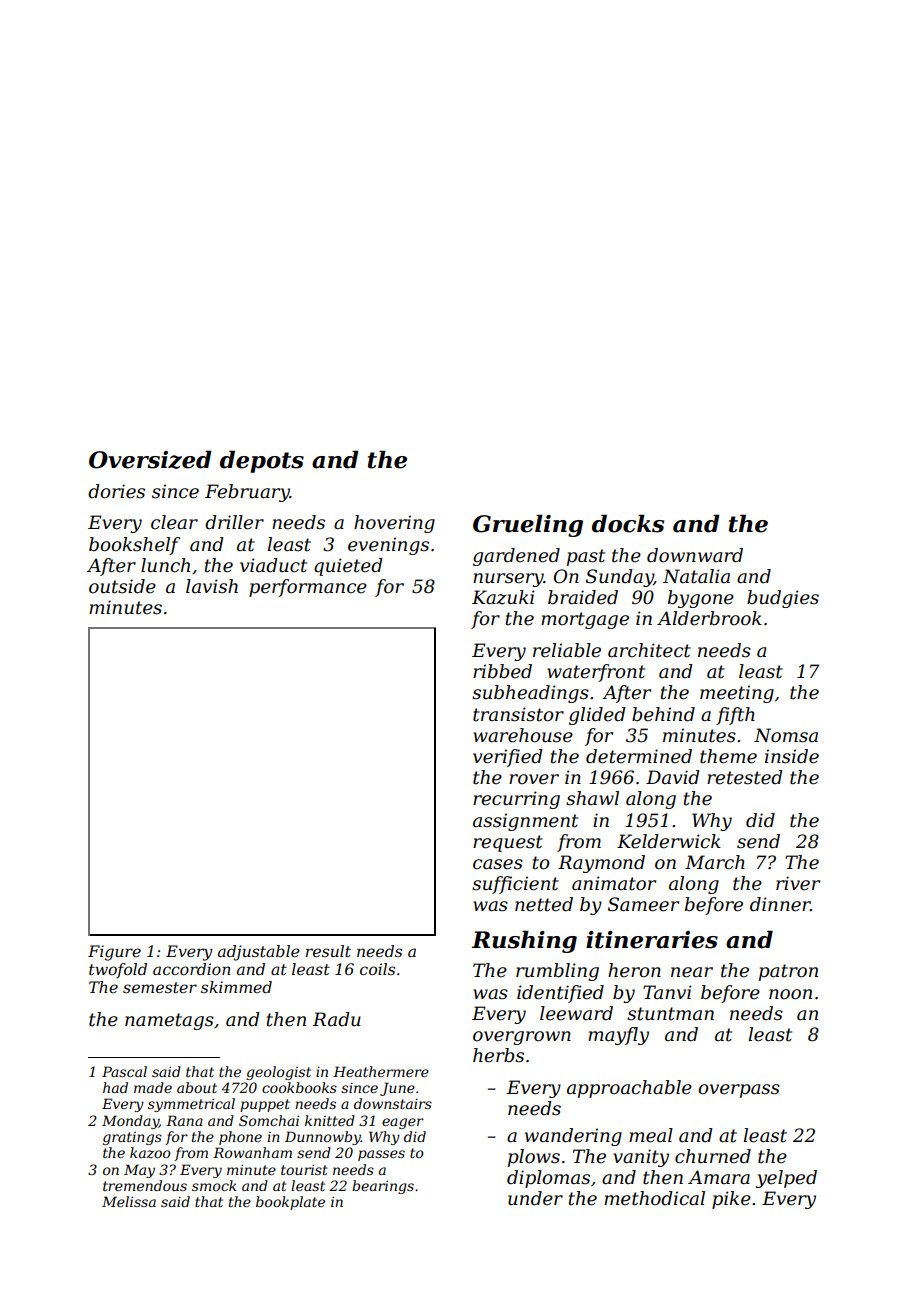 This document has width=908, height=1316. I want to click on under, so click(535, 1198).
